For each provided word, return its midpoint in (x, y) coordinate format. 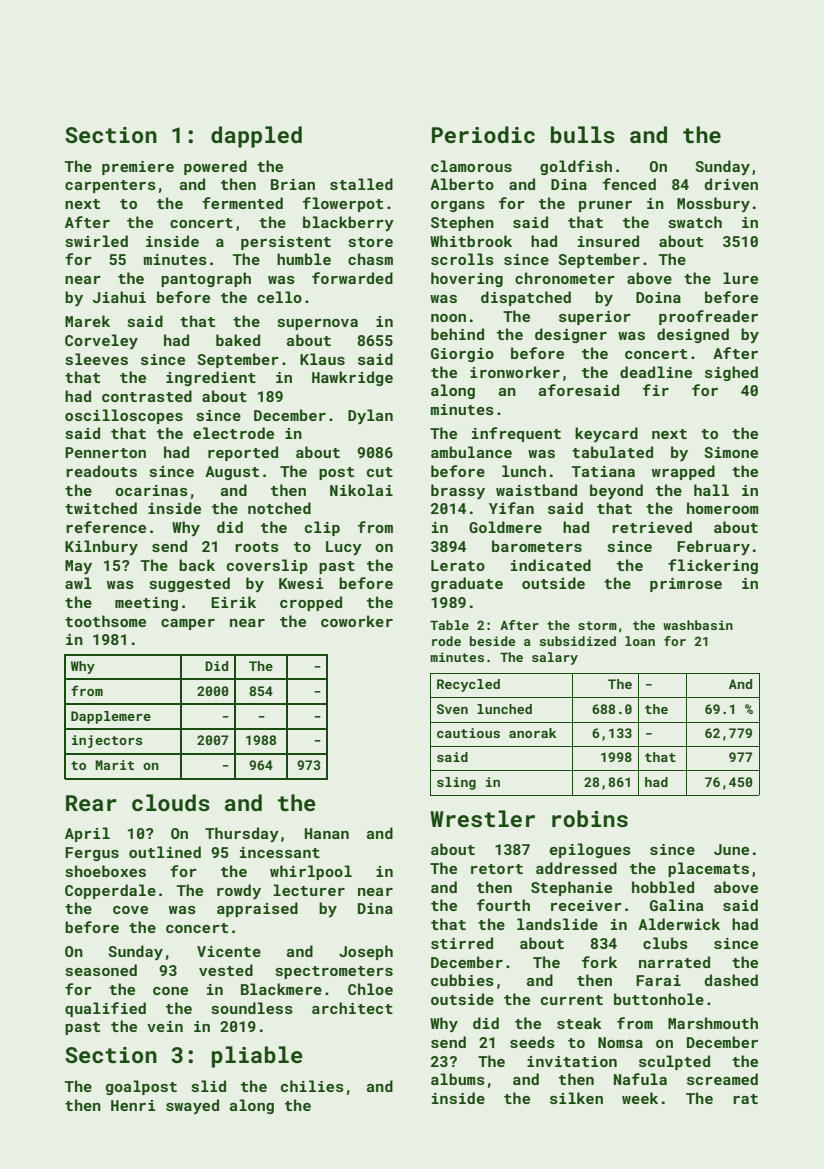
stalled (361, 184)
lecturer (309, 890)
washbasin (698, 625)
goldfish (576, 167)
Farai (658, 980)
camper (188, 624)
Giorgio (462, 355)
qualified (105, 1009)
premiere (138, 168)
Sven (452, 709)
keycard (606, 434)
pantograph (206, 279)
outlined (165, 852)
